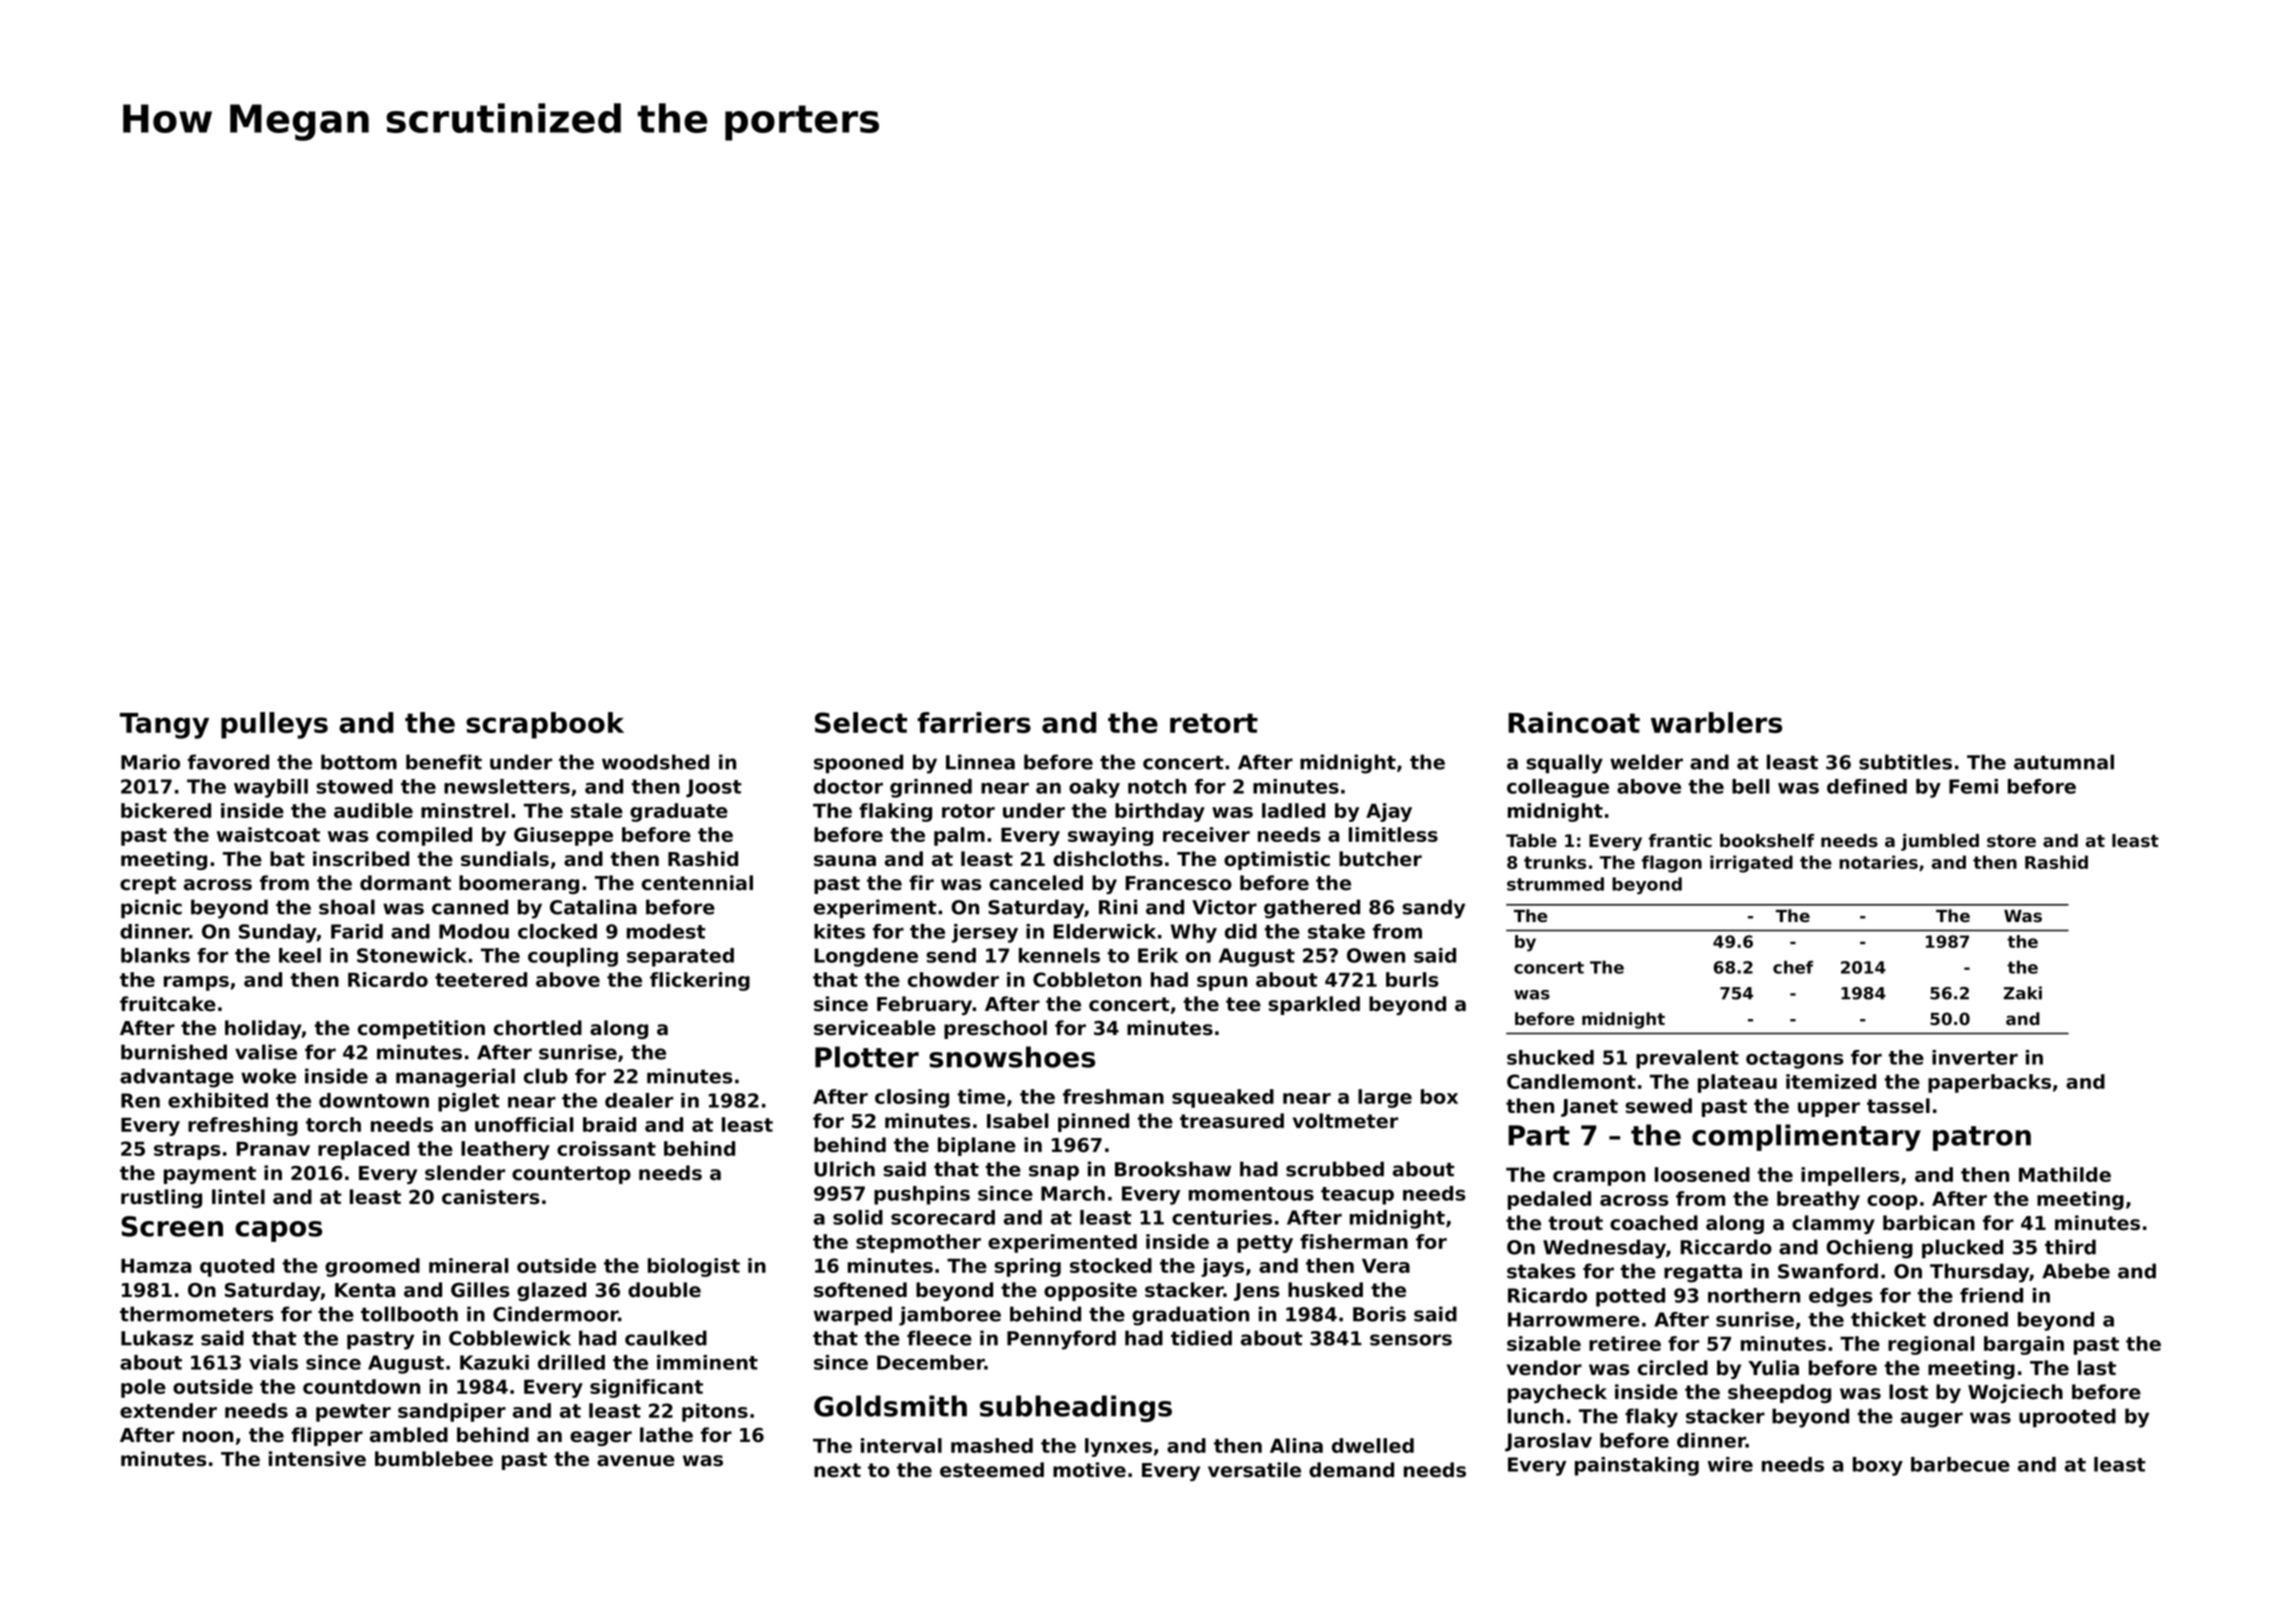 Image resolution: width=2282 pixels, height=1614 pixels. Describe the element at coordinates (1351, 1470) in the image. I see `demand` at that location.
